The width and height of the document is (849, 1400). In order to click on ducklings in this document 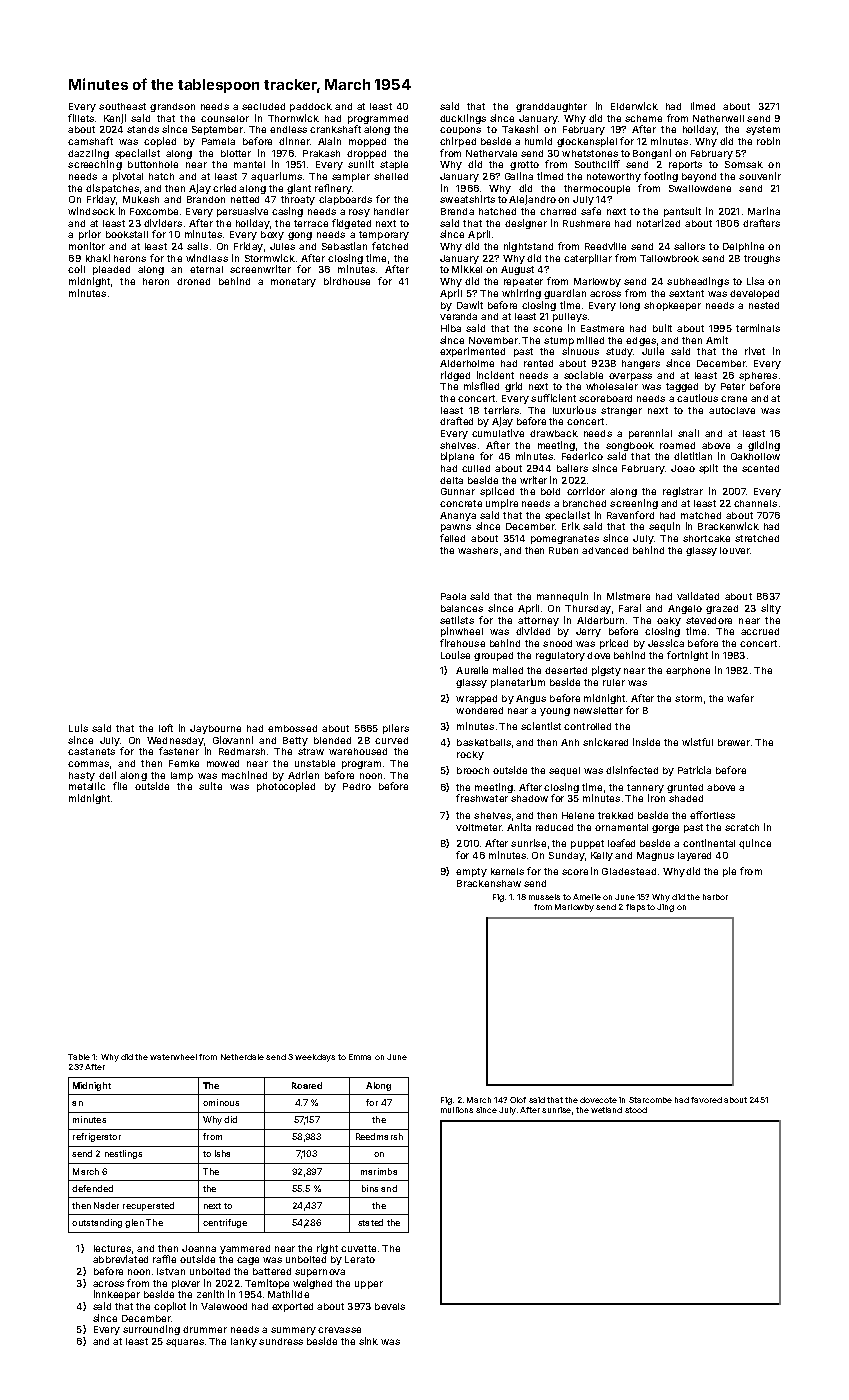, I will do `click(463, 119)`.
